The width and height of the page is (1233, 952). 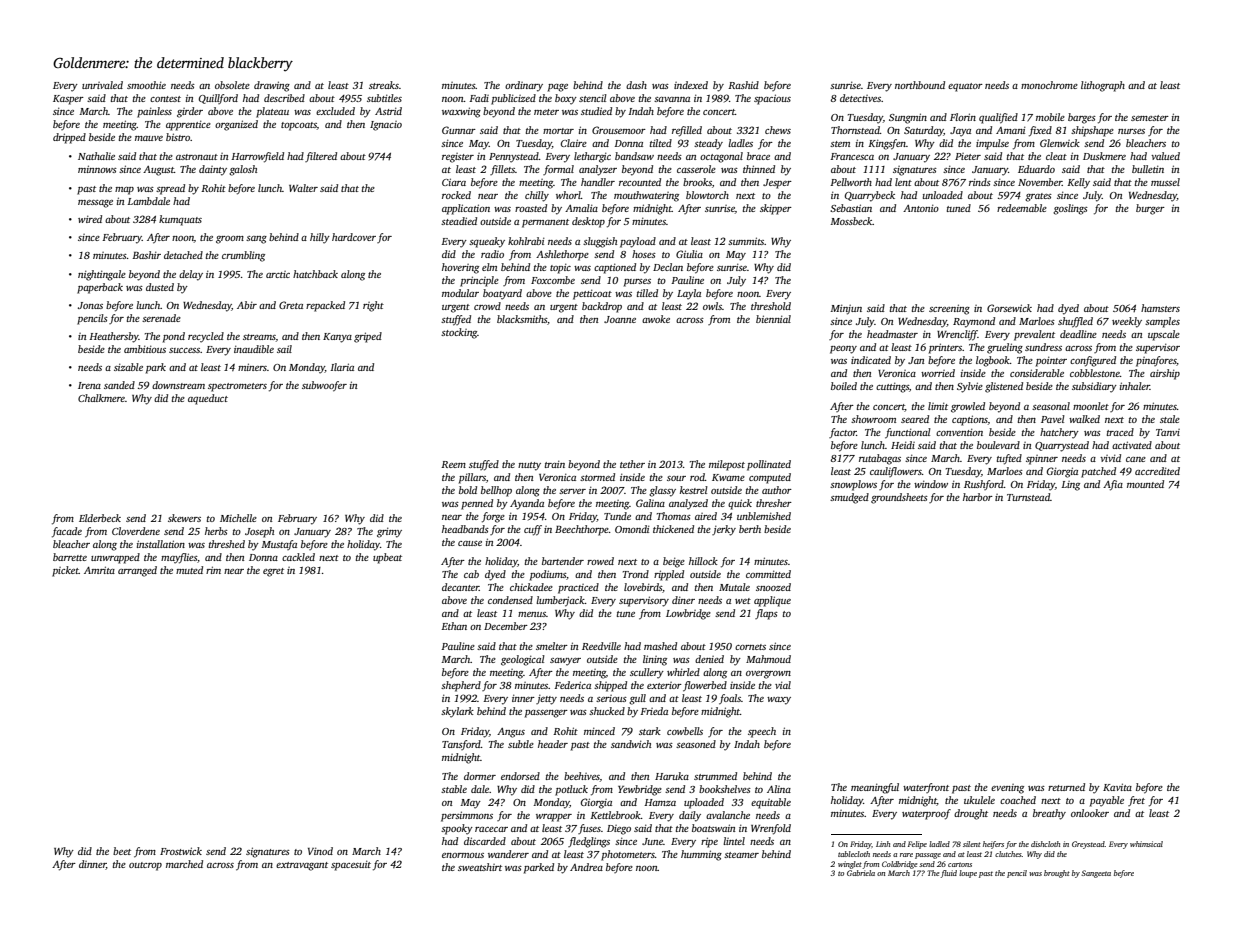 I want to click on skewers, so click(x=184, y=518).
